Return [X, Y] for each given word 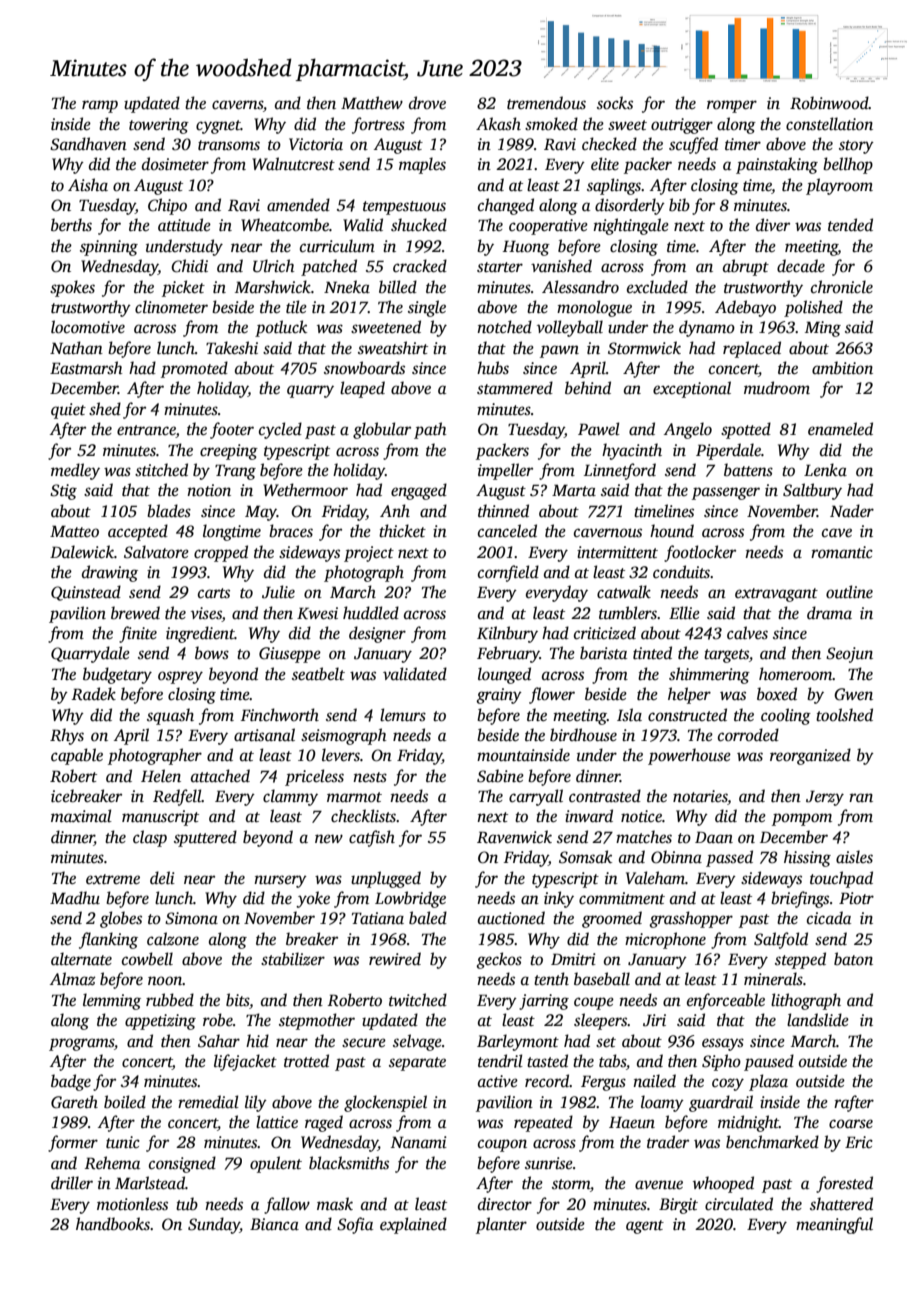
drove [427, 102]
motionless [132, 1204]
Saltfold [781, 940]
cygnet [218, 127]
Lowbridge [410, 899]
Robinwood [829, 103]
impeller [505, 471]
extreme [113, 879]
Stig [63, 492]
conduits [681, 572]
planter [501, 1225]
